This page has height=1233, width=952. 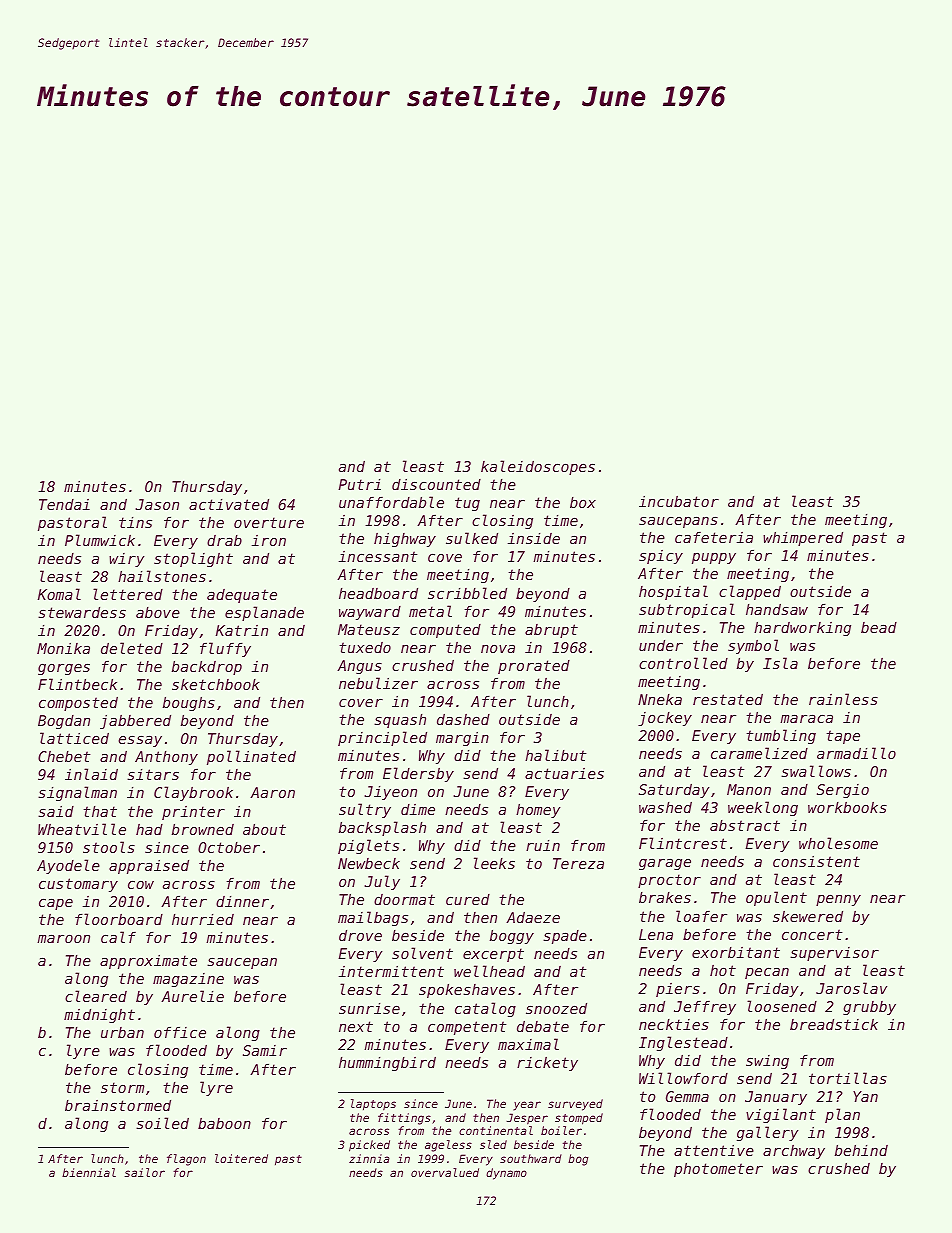 I want to click on dynamo, so click(x=506, y=1174).
